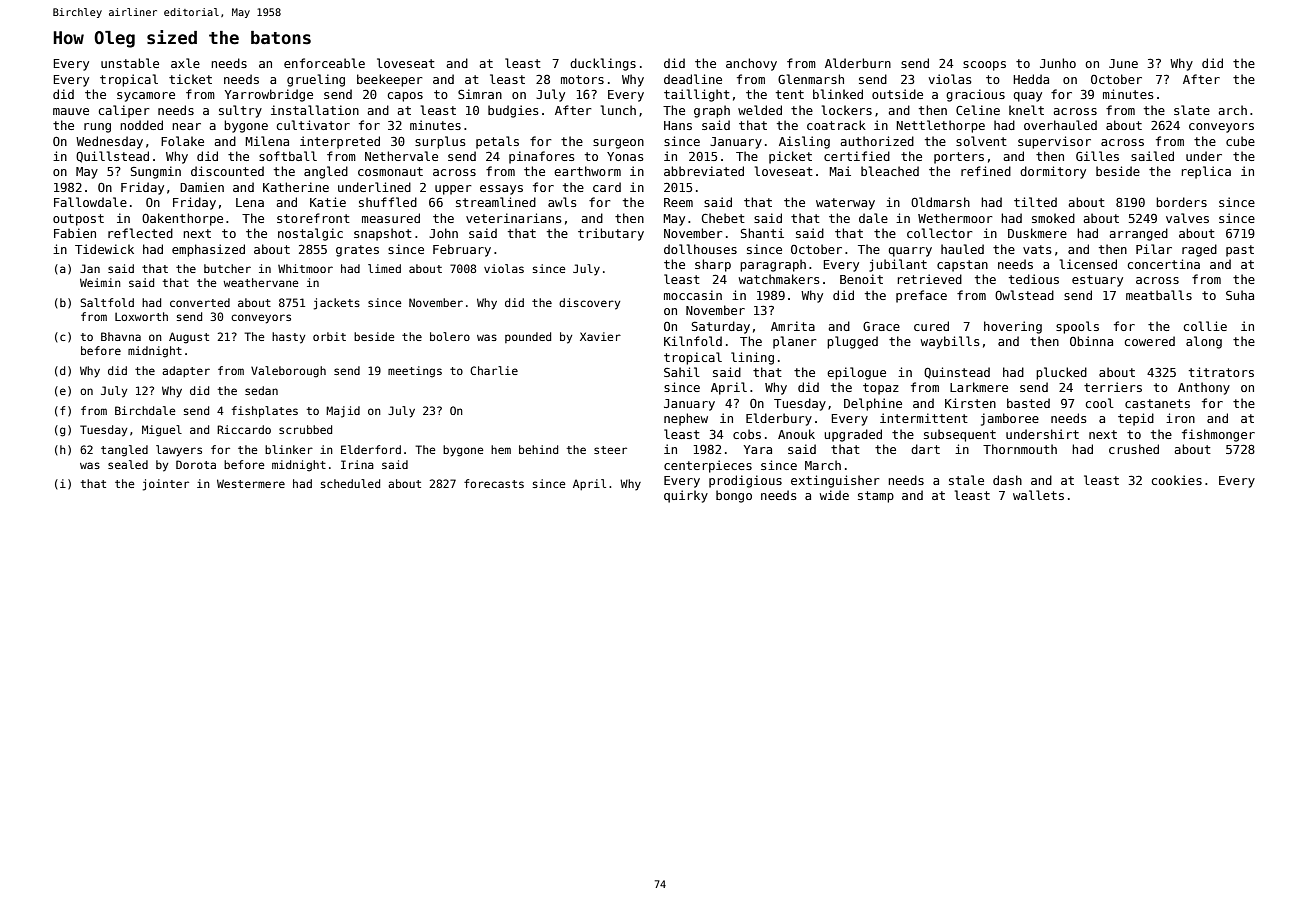 This page has width=1308, height=924. What do you see at coordinates (734, 496) in the page?
I see `bongo` at bounding box center [734, 496].
